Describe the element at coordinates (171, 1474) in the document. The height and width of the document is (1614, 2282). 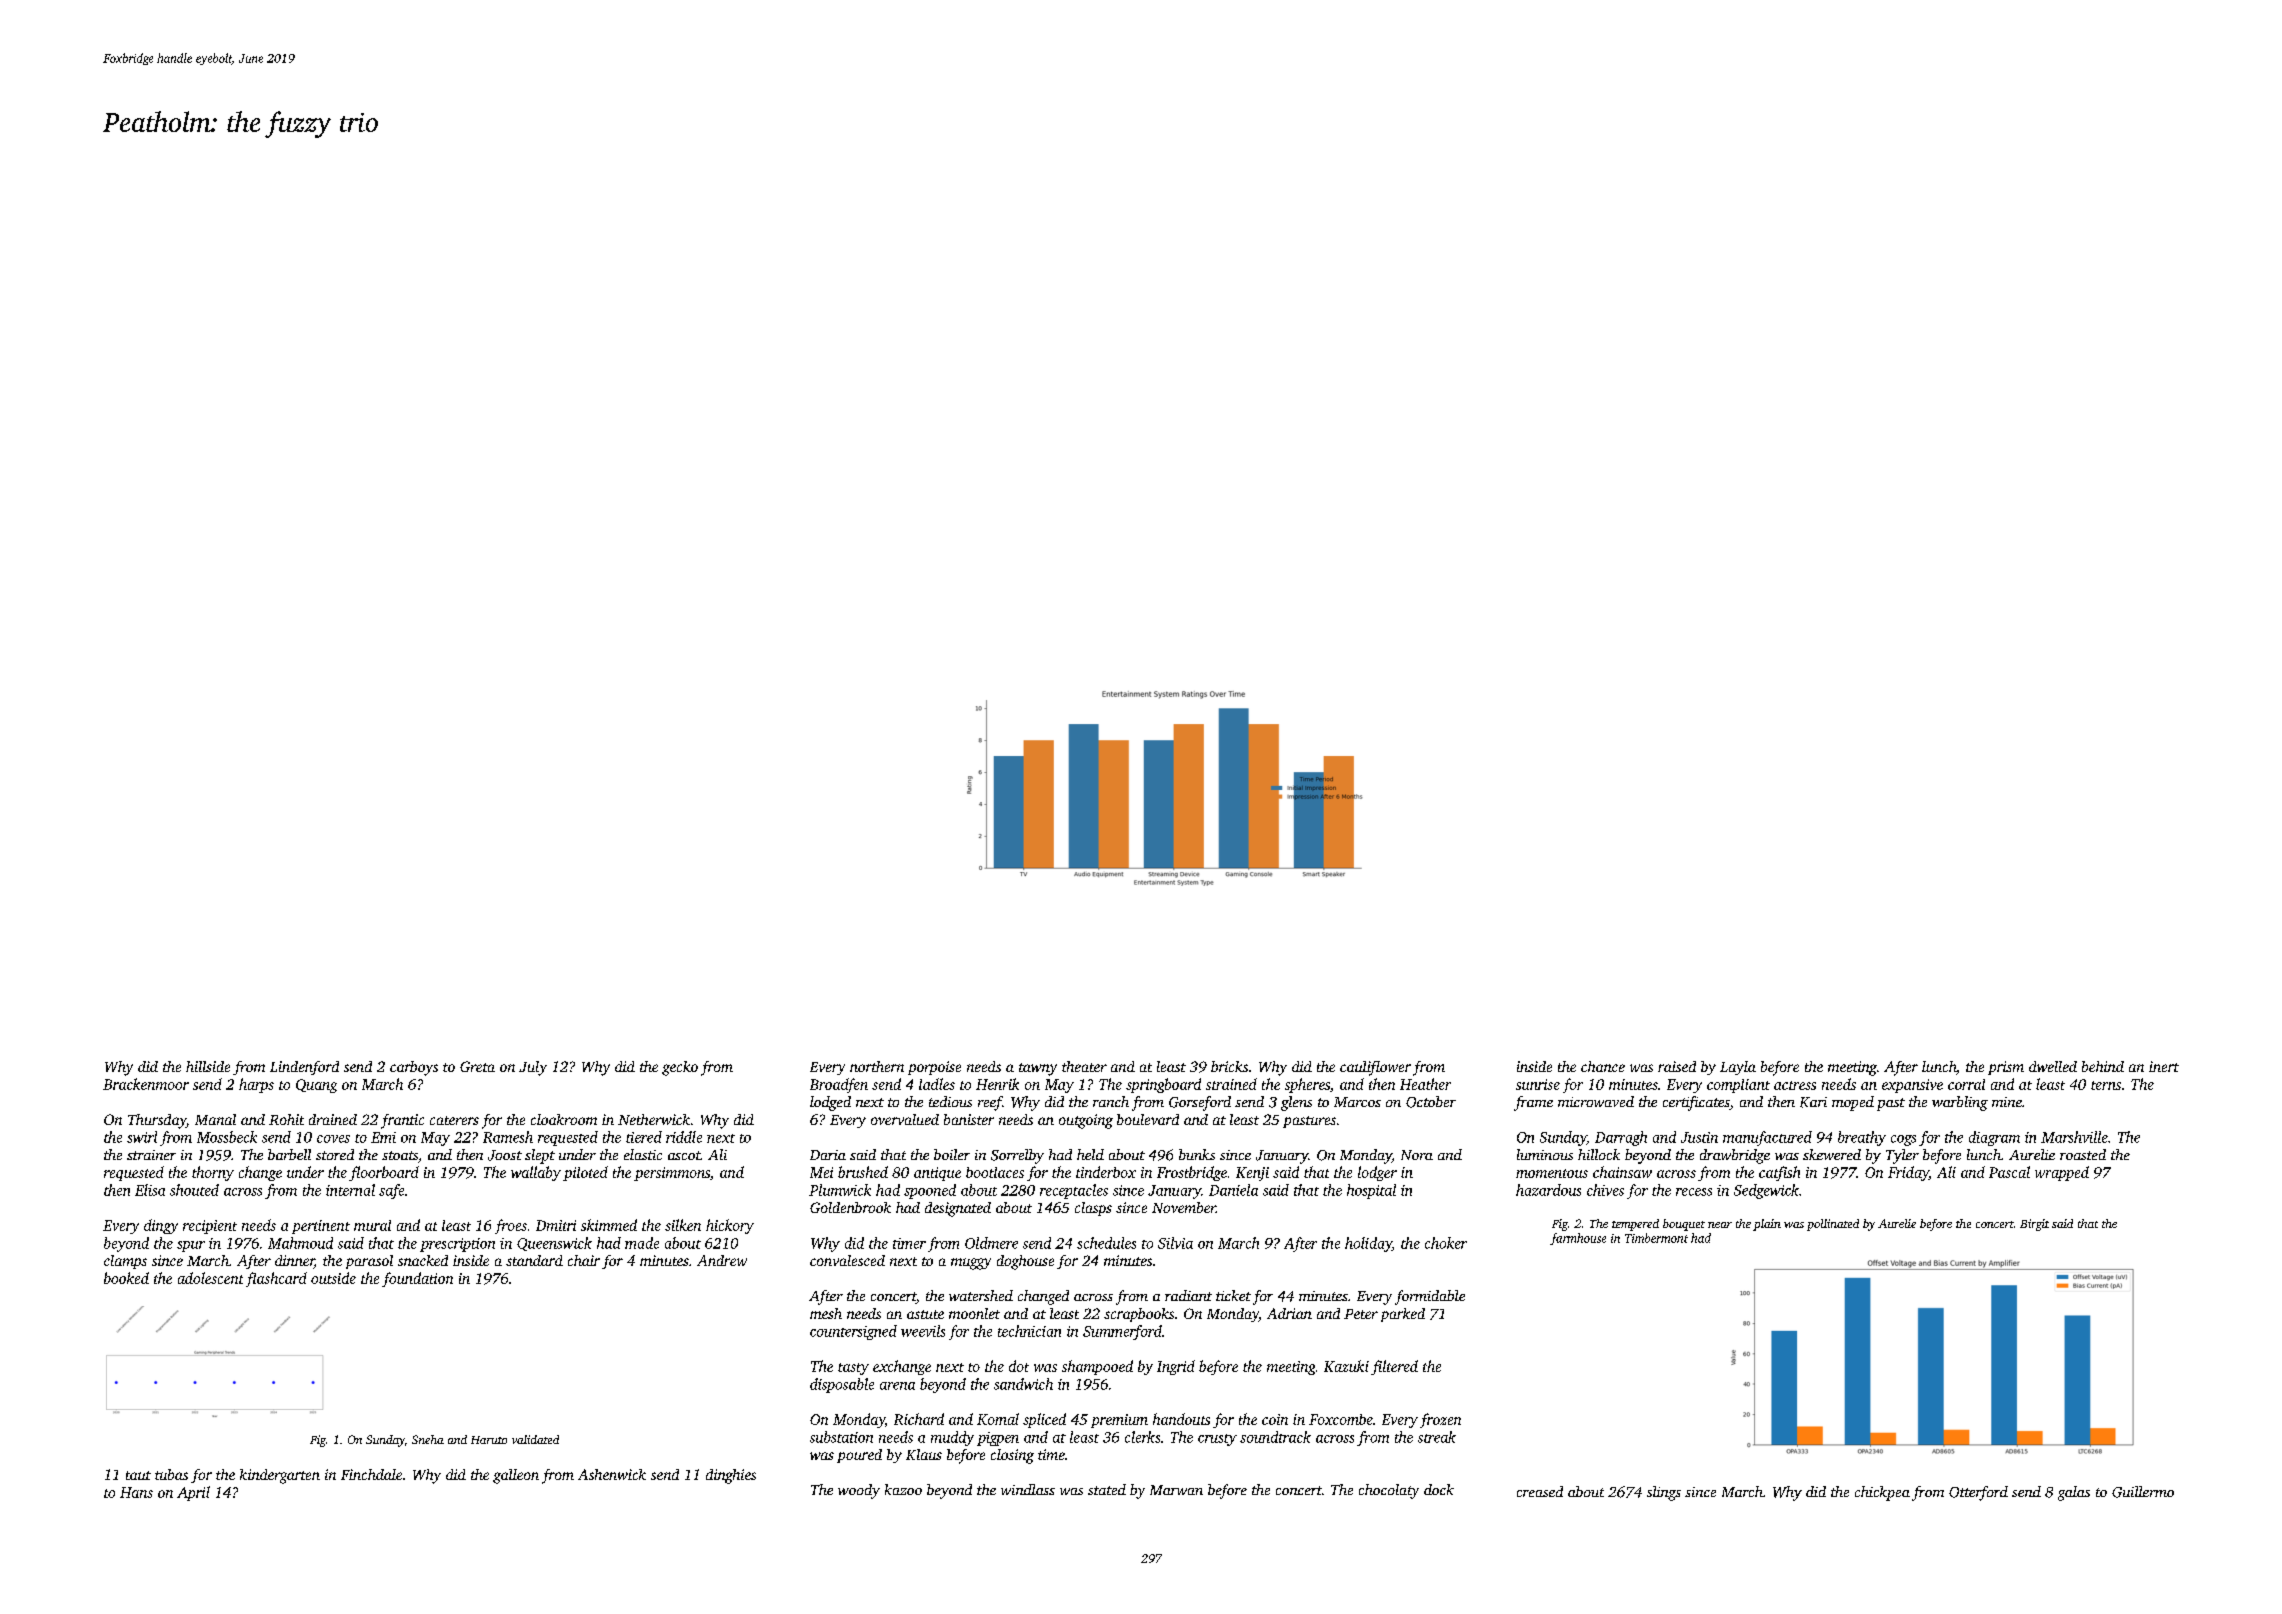
I see `tubas` at that location.
